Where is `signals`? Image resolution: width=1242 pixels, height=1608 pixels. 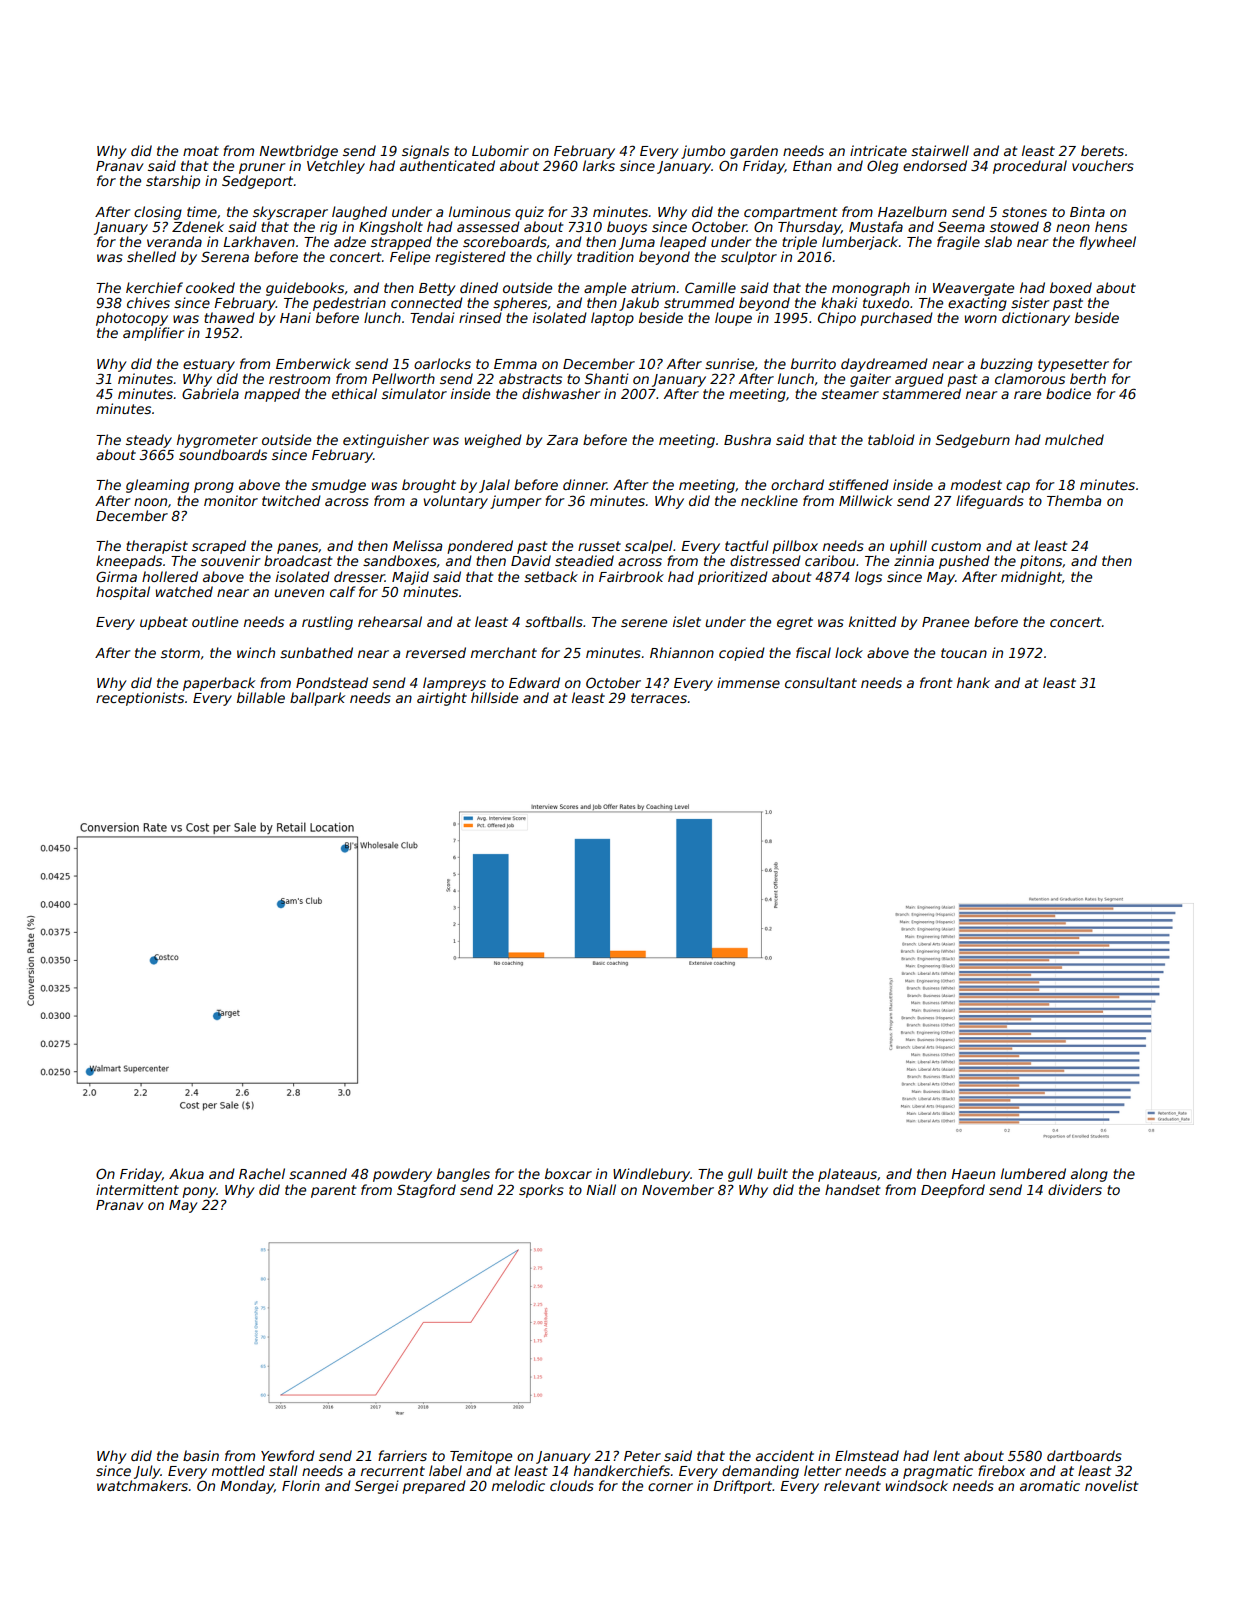 signals is located at coordinates (425, 152).
